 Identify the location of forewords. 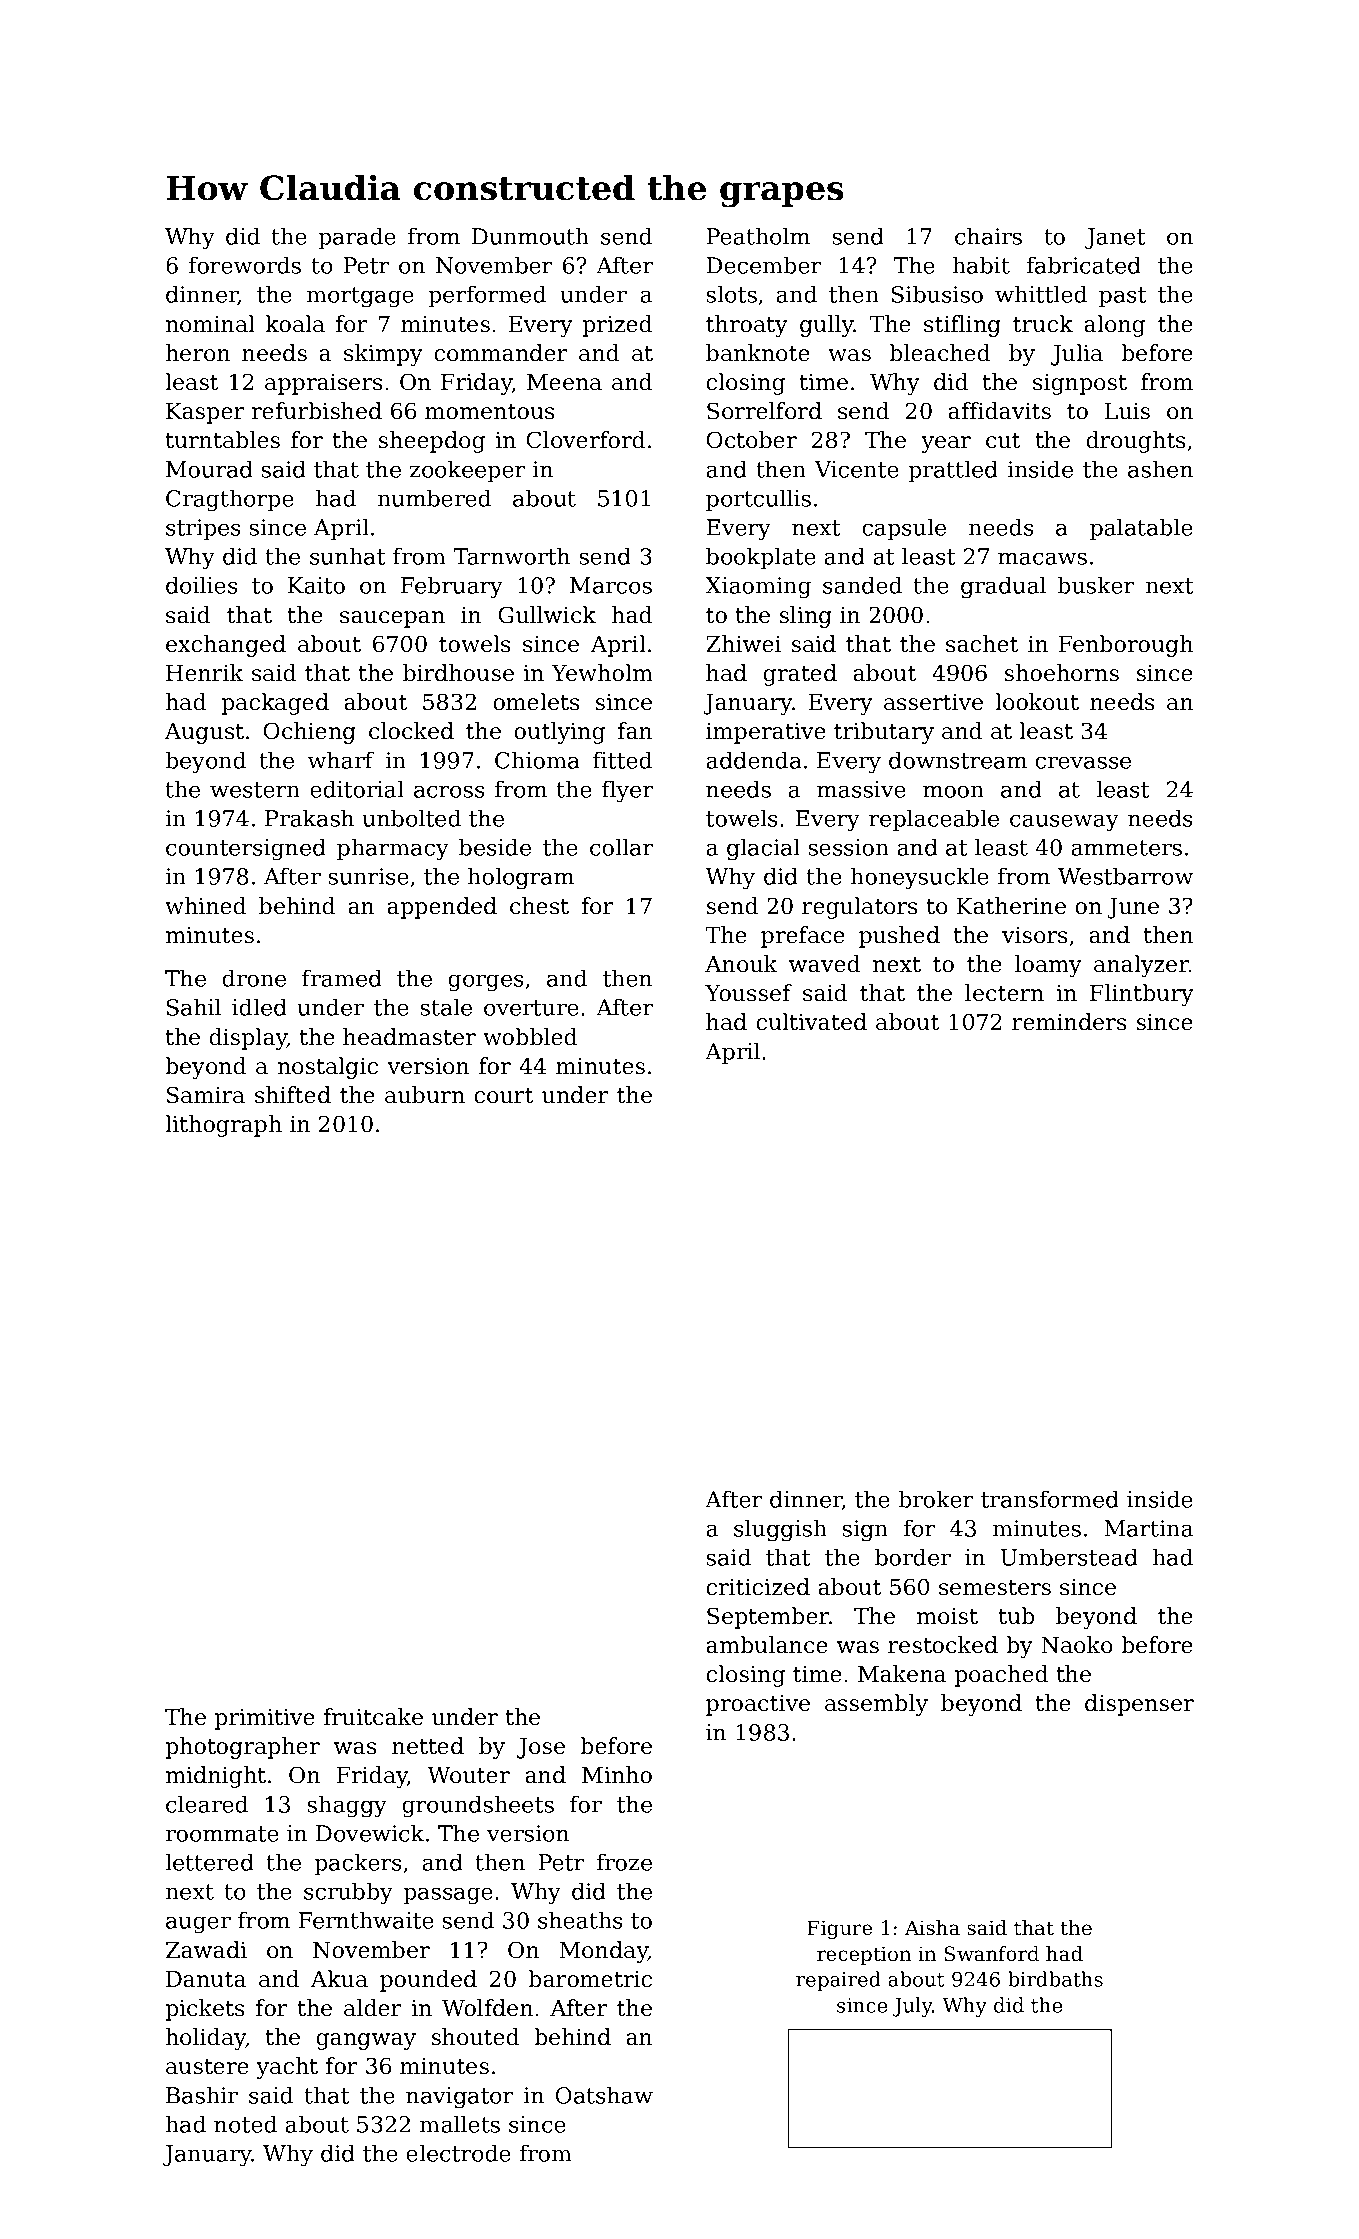
(245, 265).
